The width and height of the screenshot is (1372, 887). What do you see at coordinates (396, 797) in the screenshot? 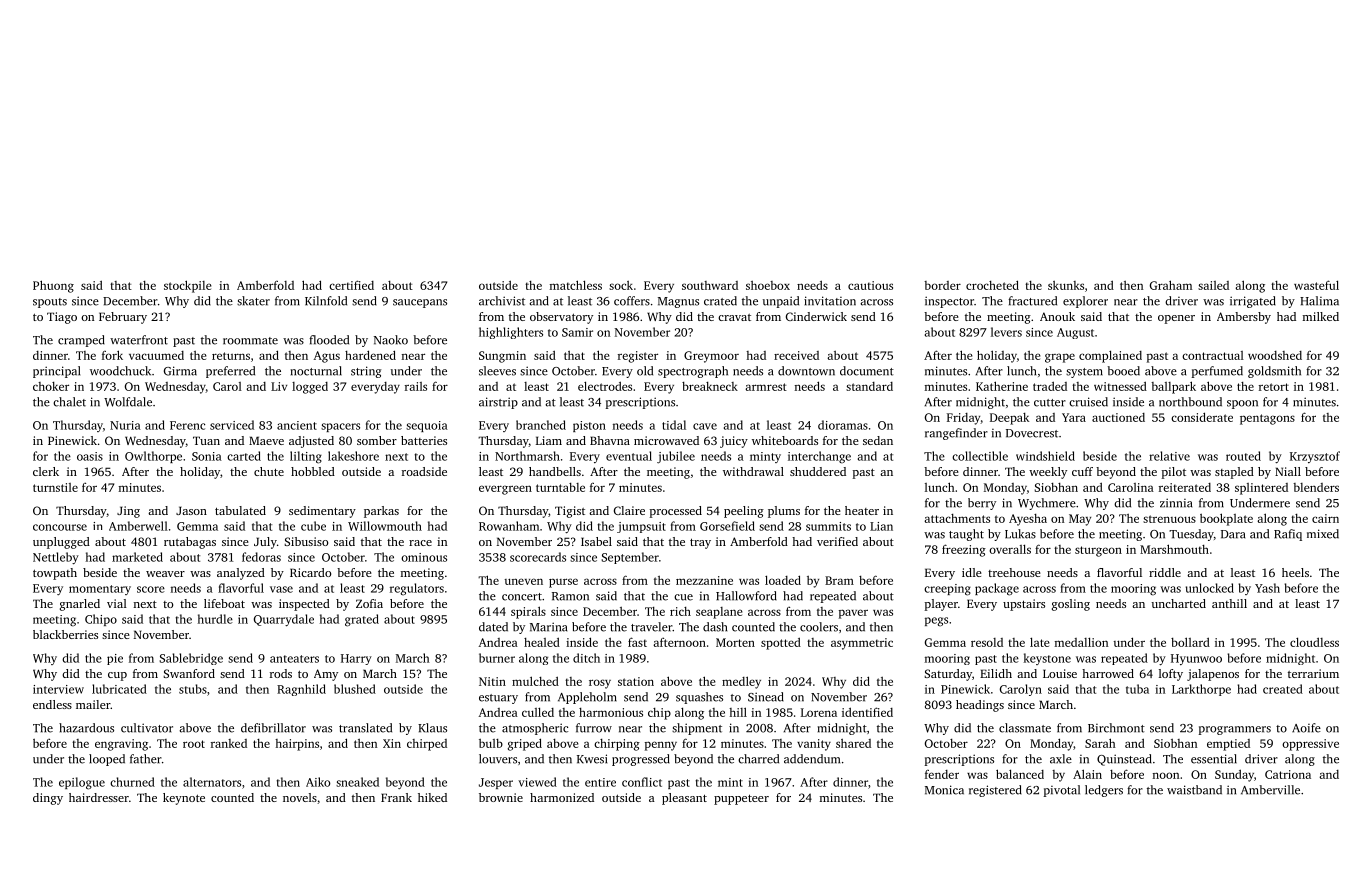
I see `Frank` at bounding box center [396, 797].
